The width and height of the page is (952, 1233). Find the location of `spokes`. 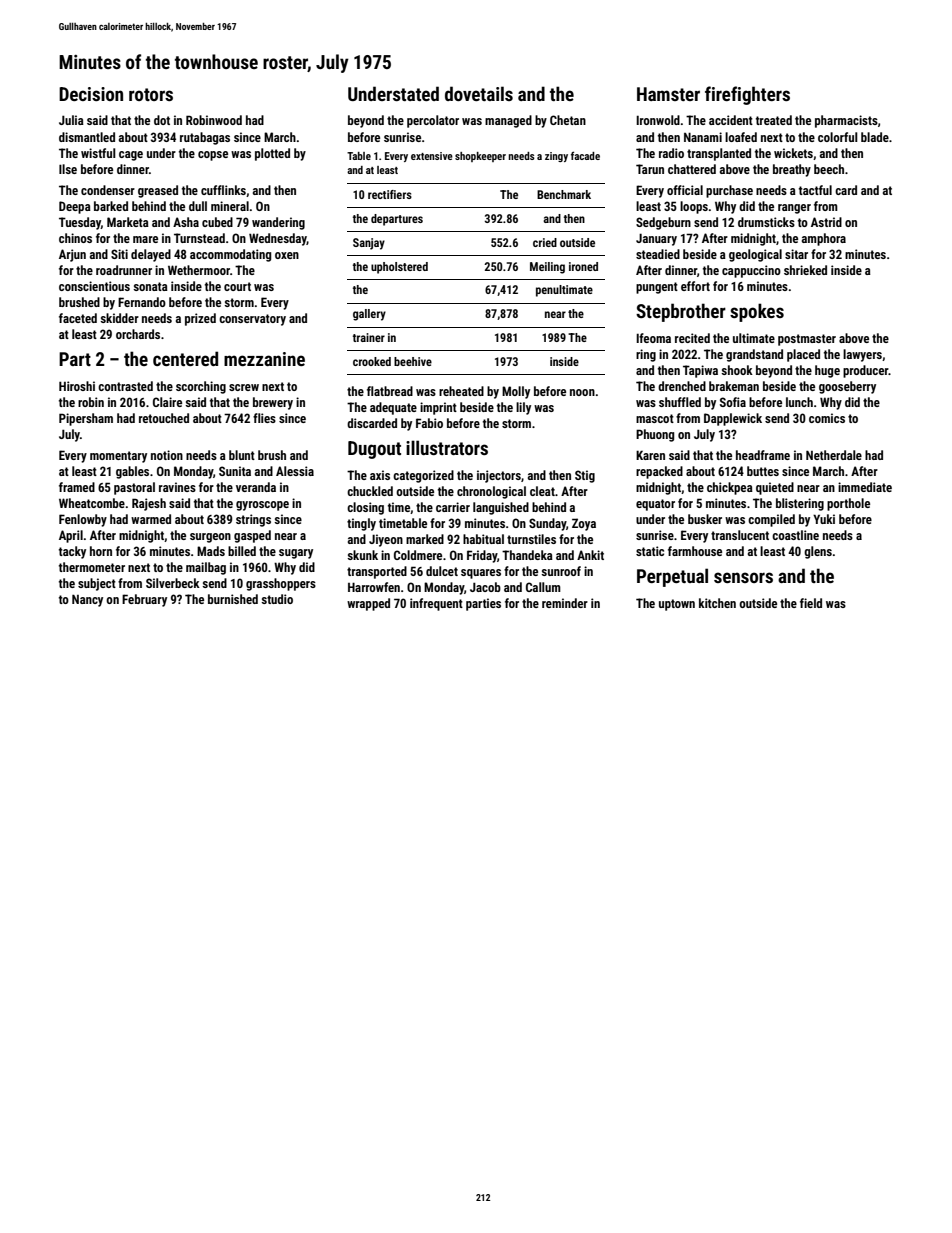

spokes is located at coordinates (757, 312).
